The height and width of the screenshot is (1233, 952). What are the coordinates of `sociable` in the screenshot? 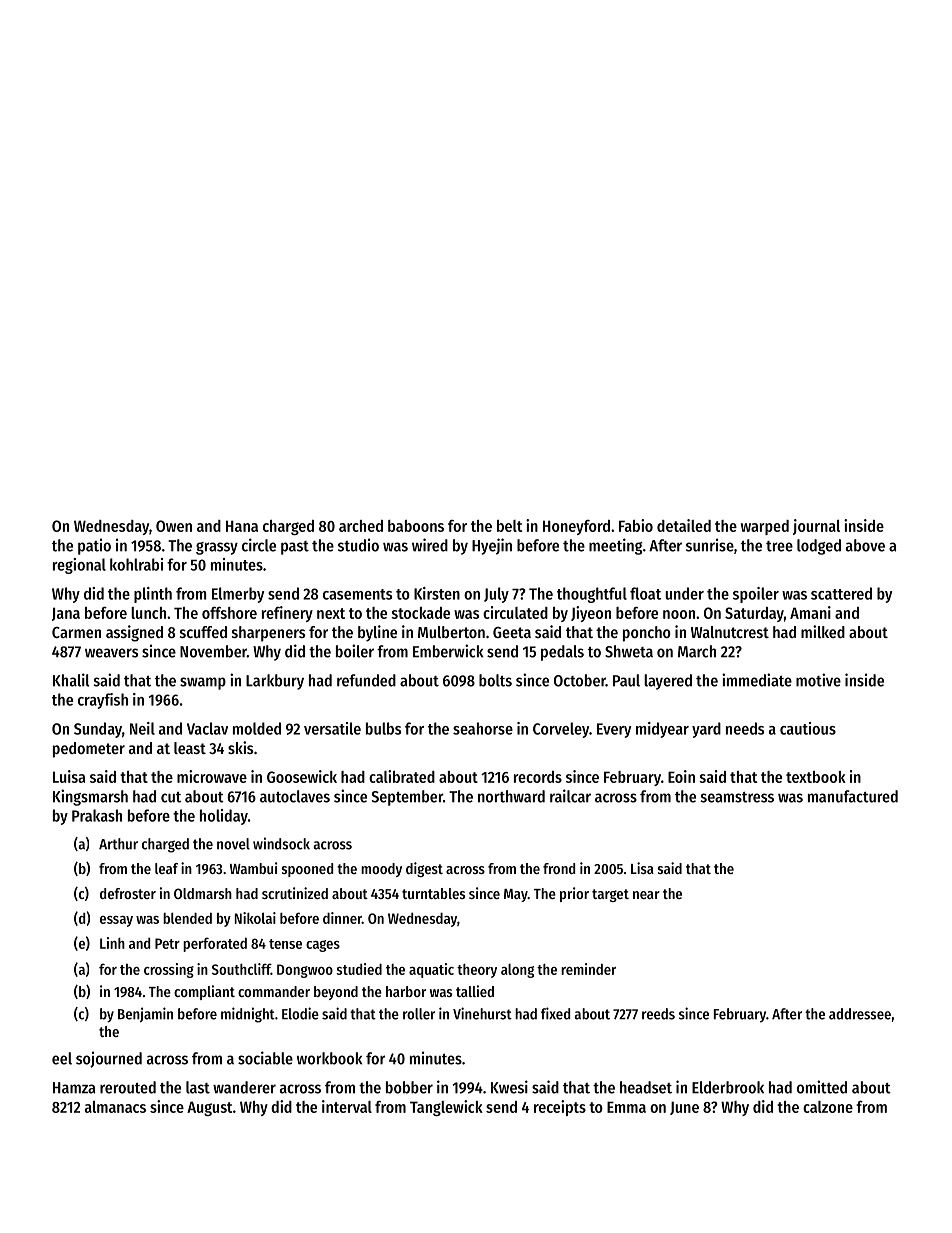 It's located at (265, 1058).
